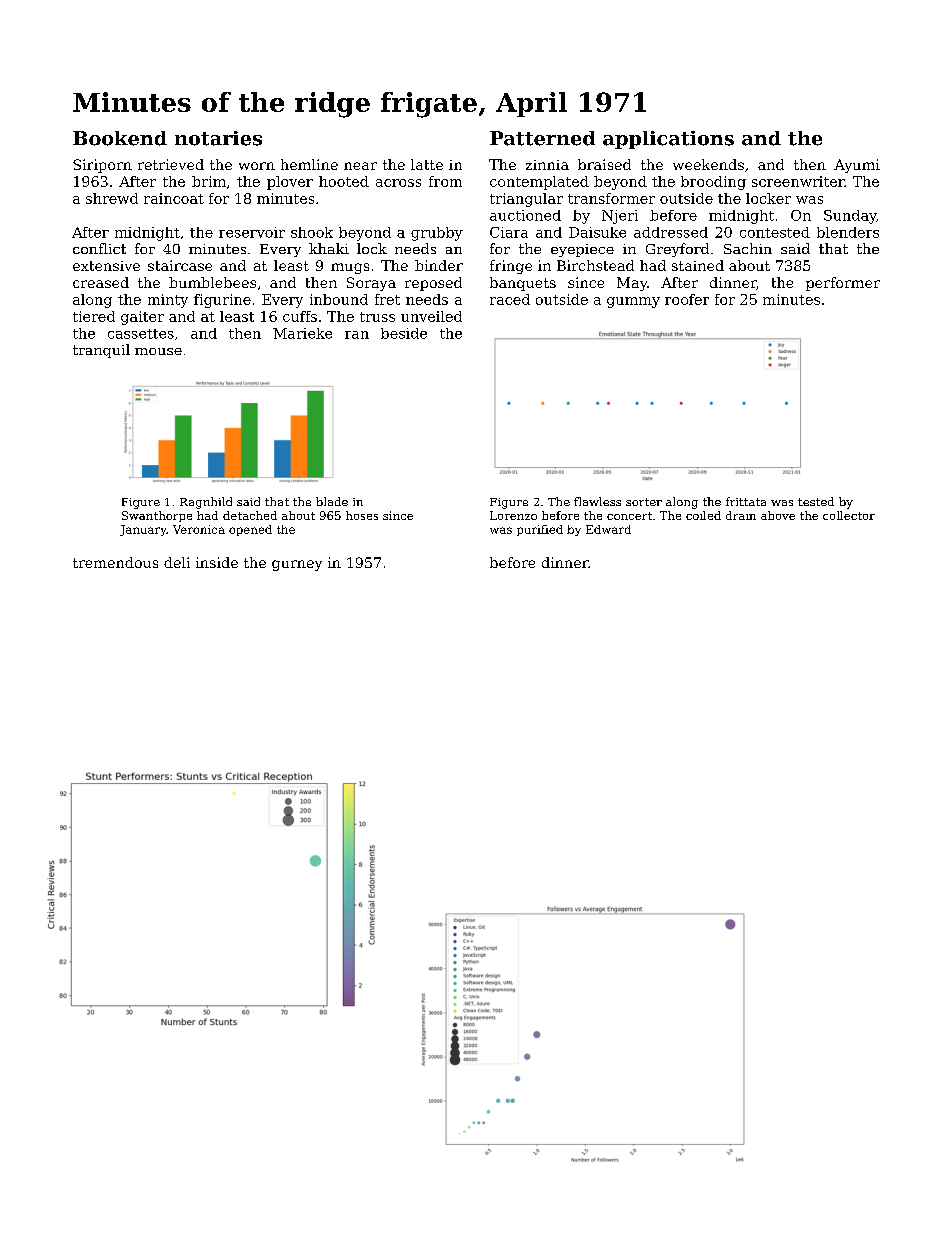 This page has height=1233, width=952. What do you see at coordinates (703, 515) in the page?
I see `coiled` at bounding box center [703, 515].
